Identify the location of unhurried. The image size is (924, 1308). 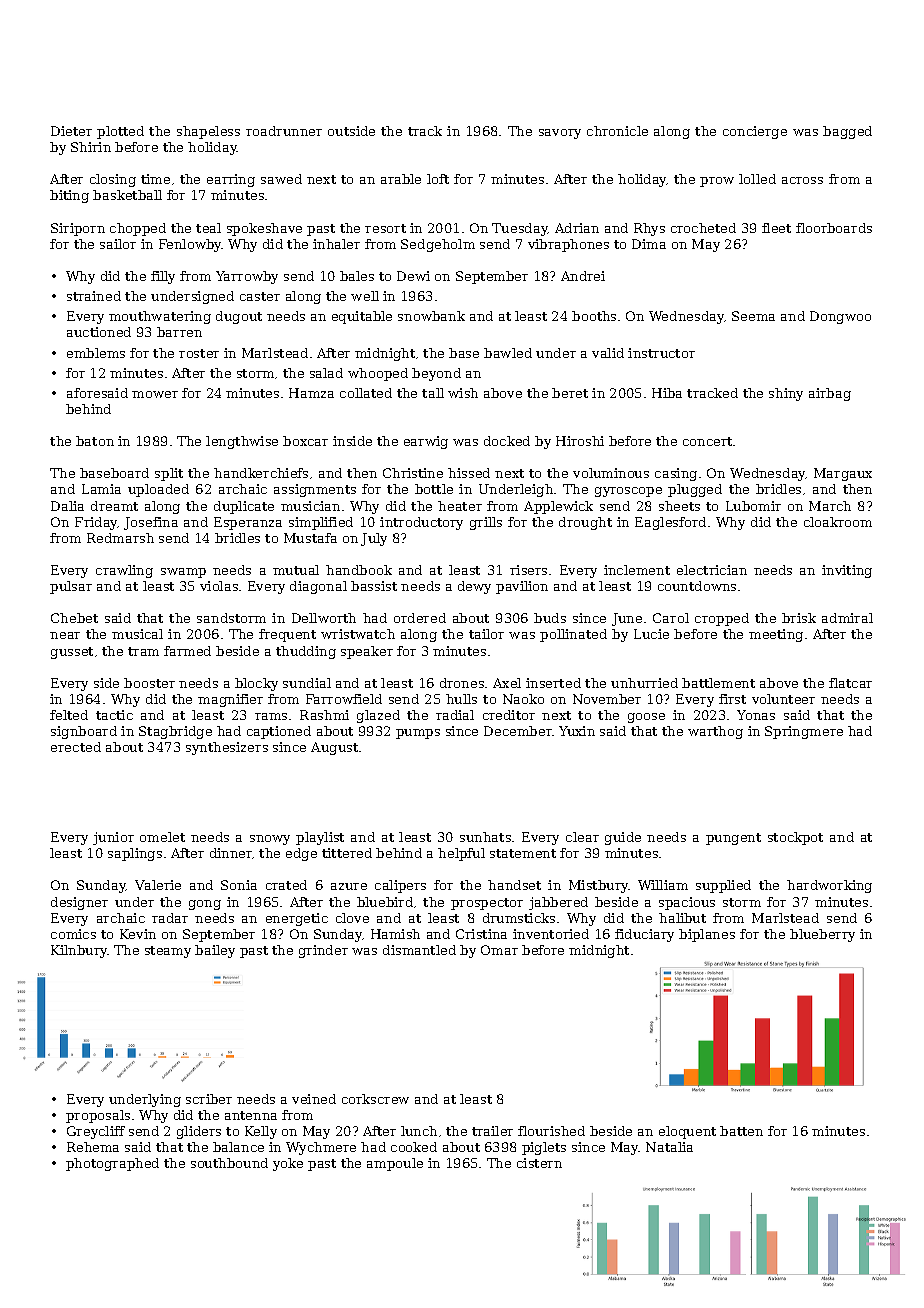
(644, 683).
